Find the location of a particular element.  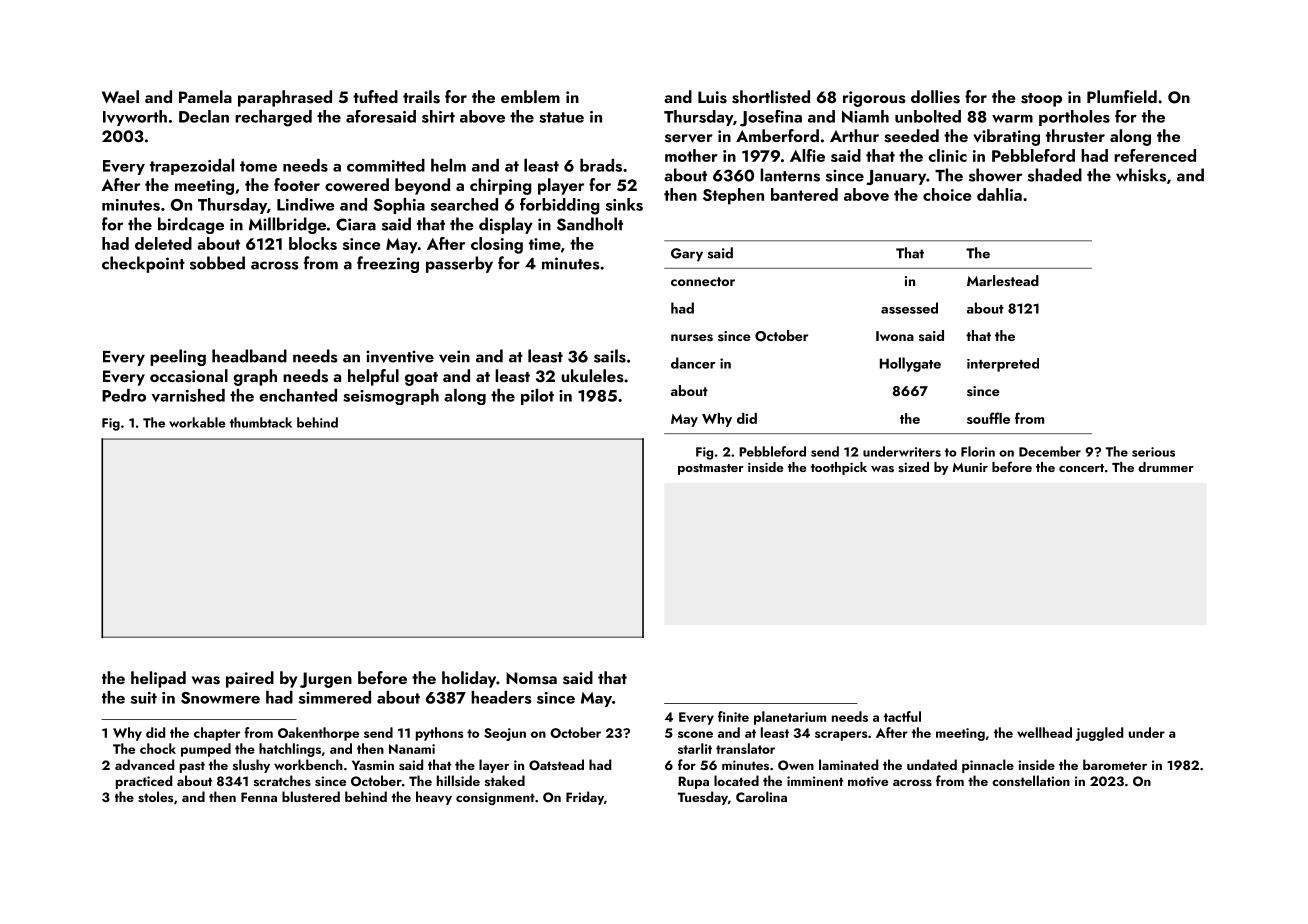

connector is located at coordinates (703, 281).
